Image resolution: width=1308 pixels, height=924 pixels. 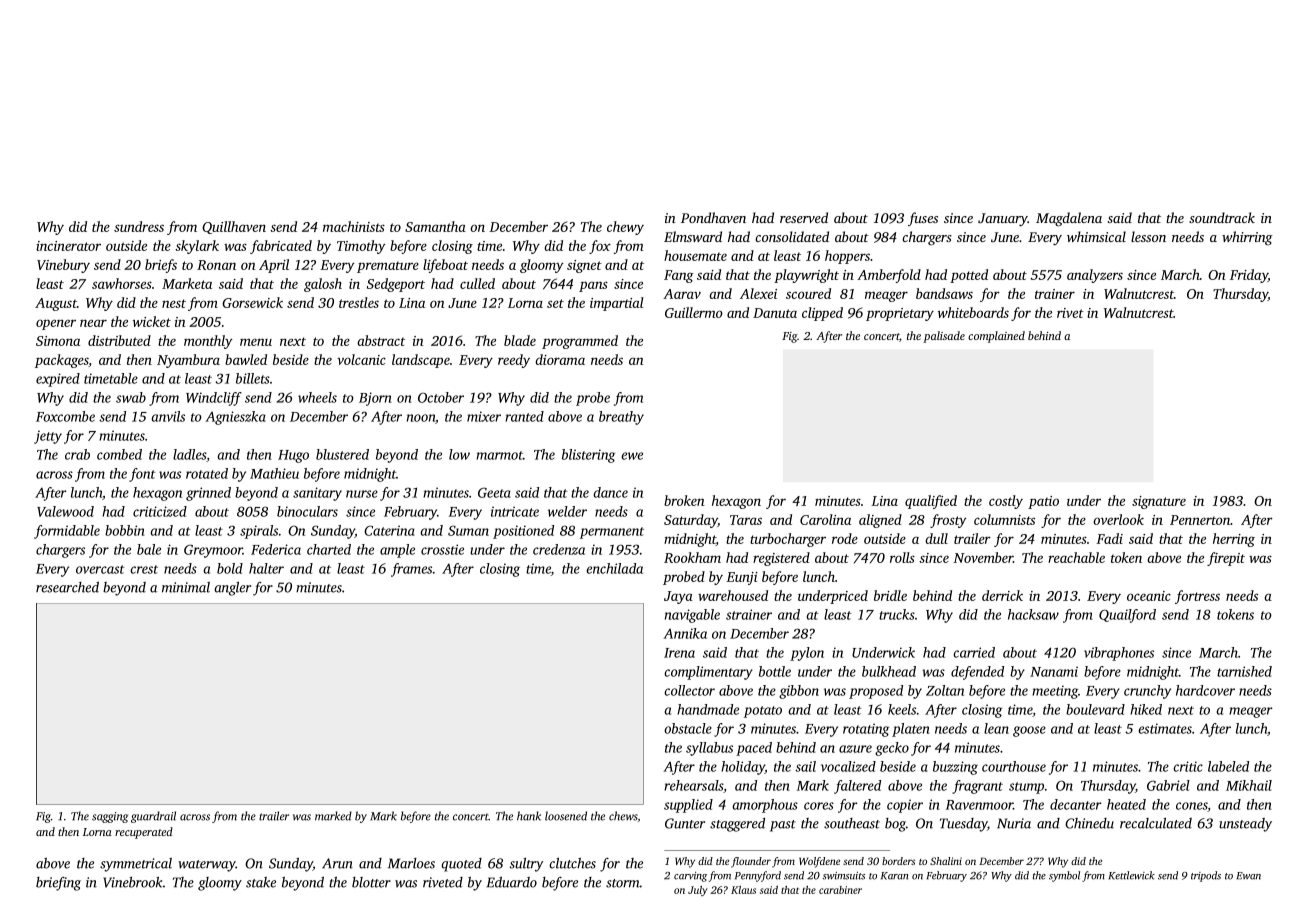 I want to click on Pondhaven, so click(x=713, y=217).
